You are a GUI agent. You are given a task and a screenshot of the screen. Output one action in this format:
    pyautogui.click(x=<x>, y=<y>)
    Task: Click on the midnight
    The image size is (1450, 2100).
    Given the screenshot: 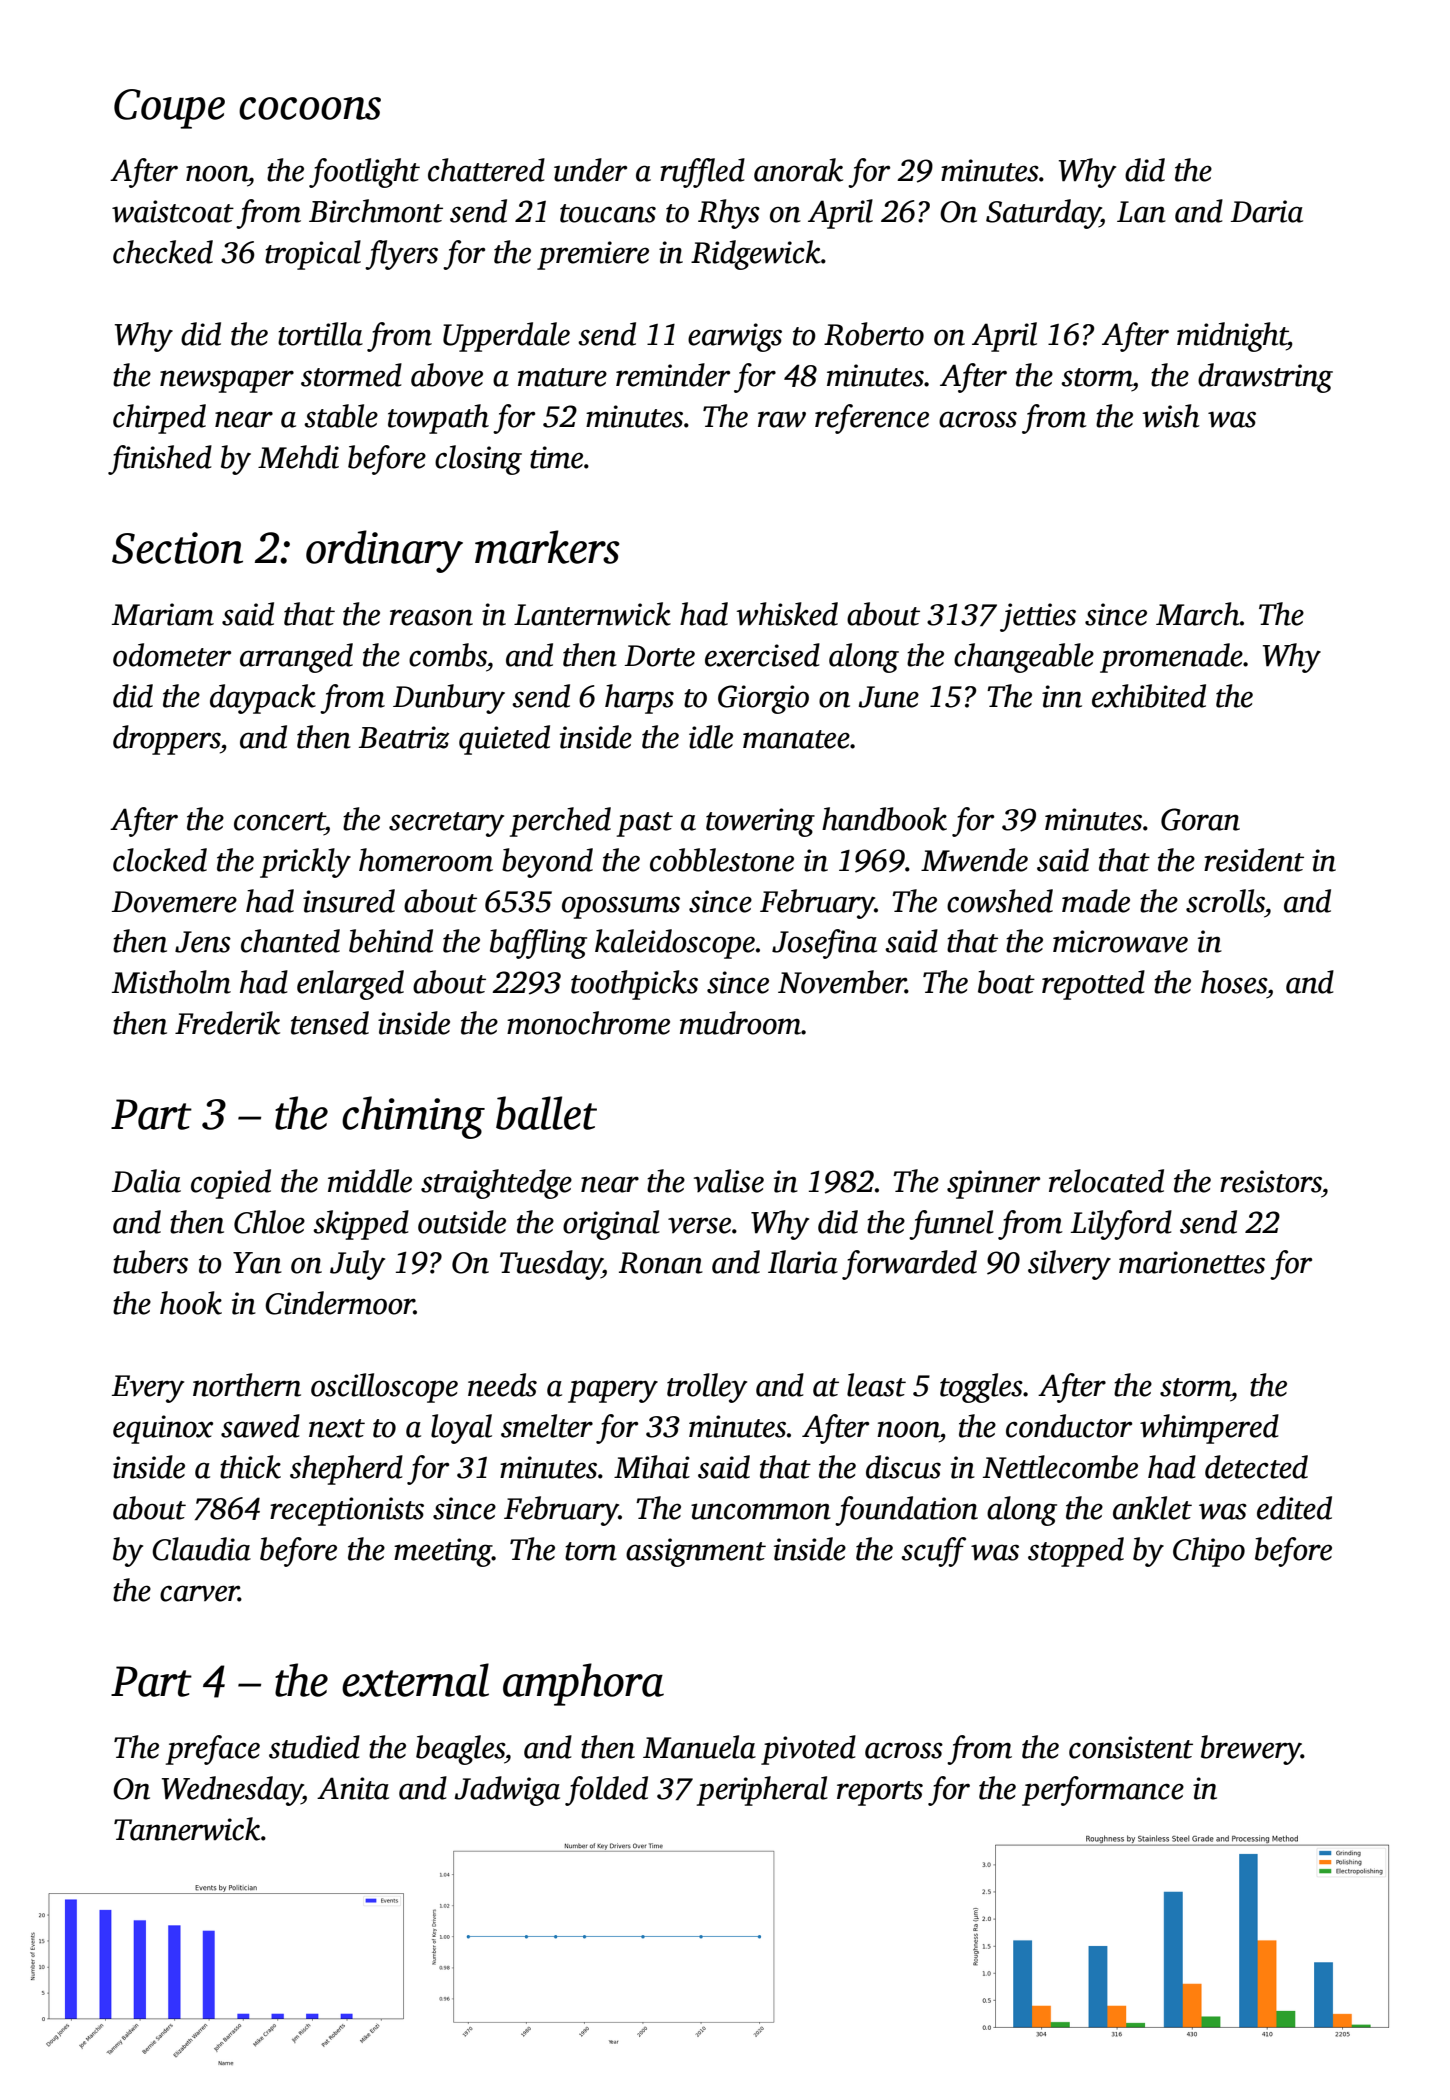 What is the action you would take?
    pyautogui.click(x=1232, y=337)
